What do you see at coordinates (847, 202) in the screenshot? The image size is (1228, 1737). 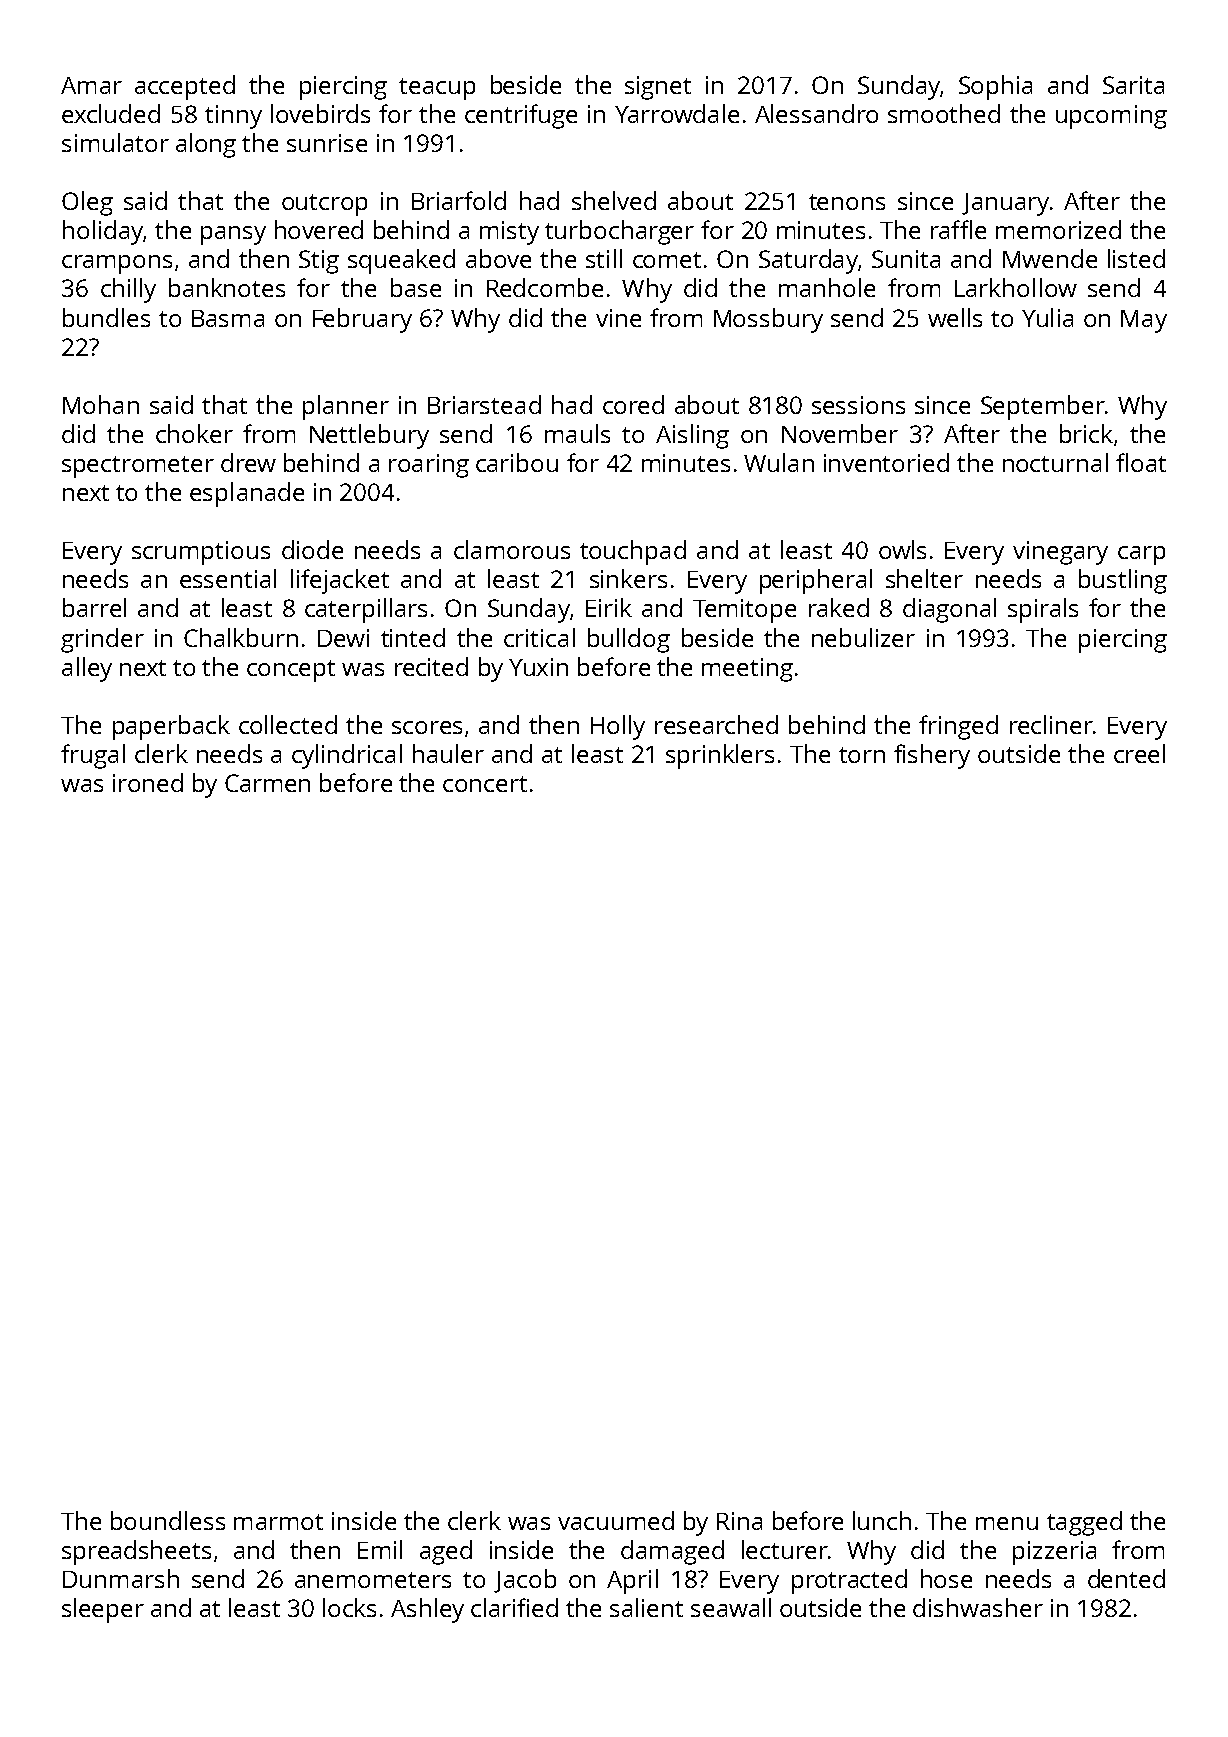 I see `tenons` at bounding box center [847, 202].
